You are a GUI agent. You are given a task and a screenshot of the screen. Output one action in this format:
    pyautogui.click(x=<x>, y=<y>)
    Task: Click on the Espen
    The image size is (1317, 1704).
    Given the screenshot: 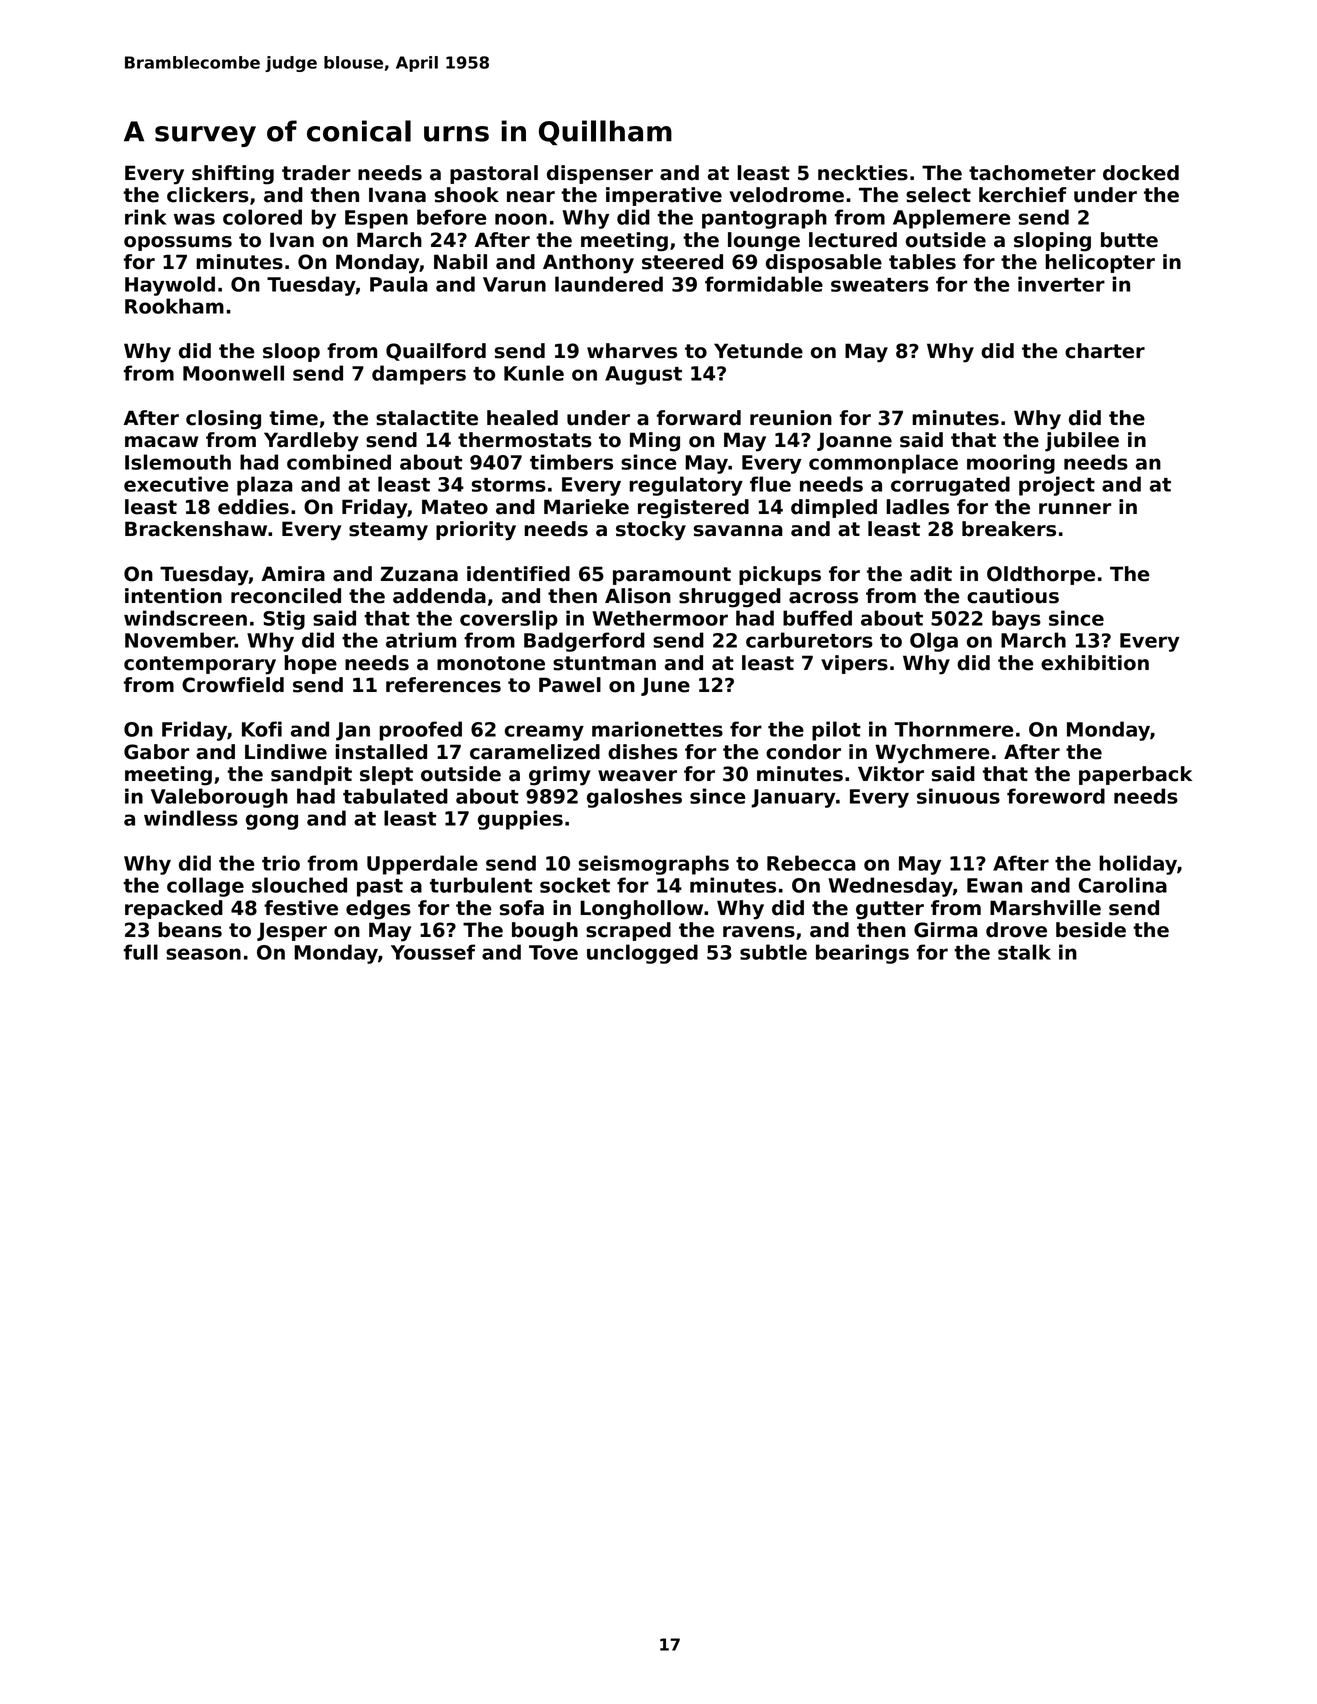 What is the action you would take?
    pyautogui.click(x=376, y=219)
